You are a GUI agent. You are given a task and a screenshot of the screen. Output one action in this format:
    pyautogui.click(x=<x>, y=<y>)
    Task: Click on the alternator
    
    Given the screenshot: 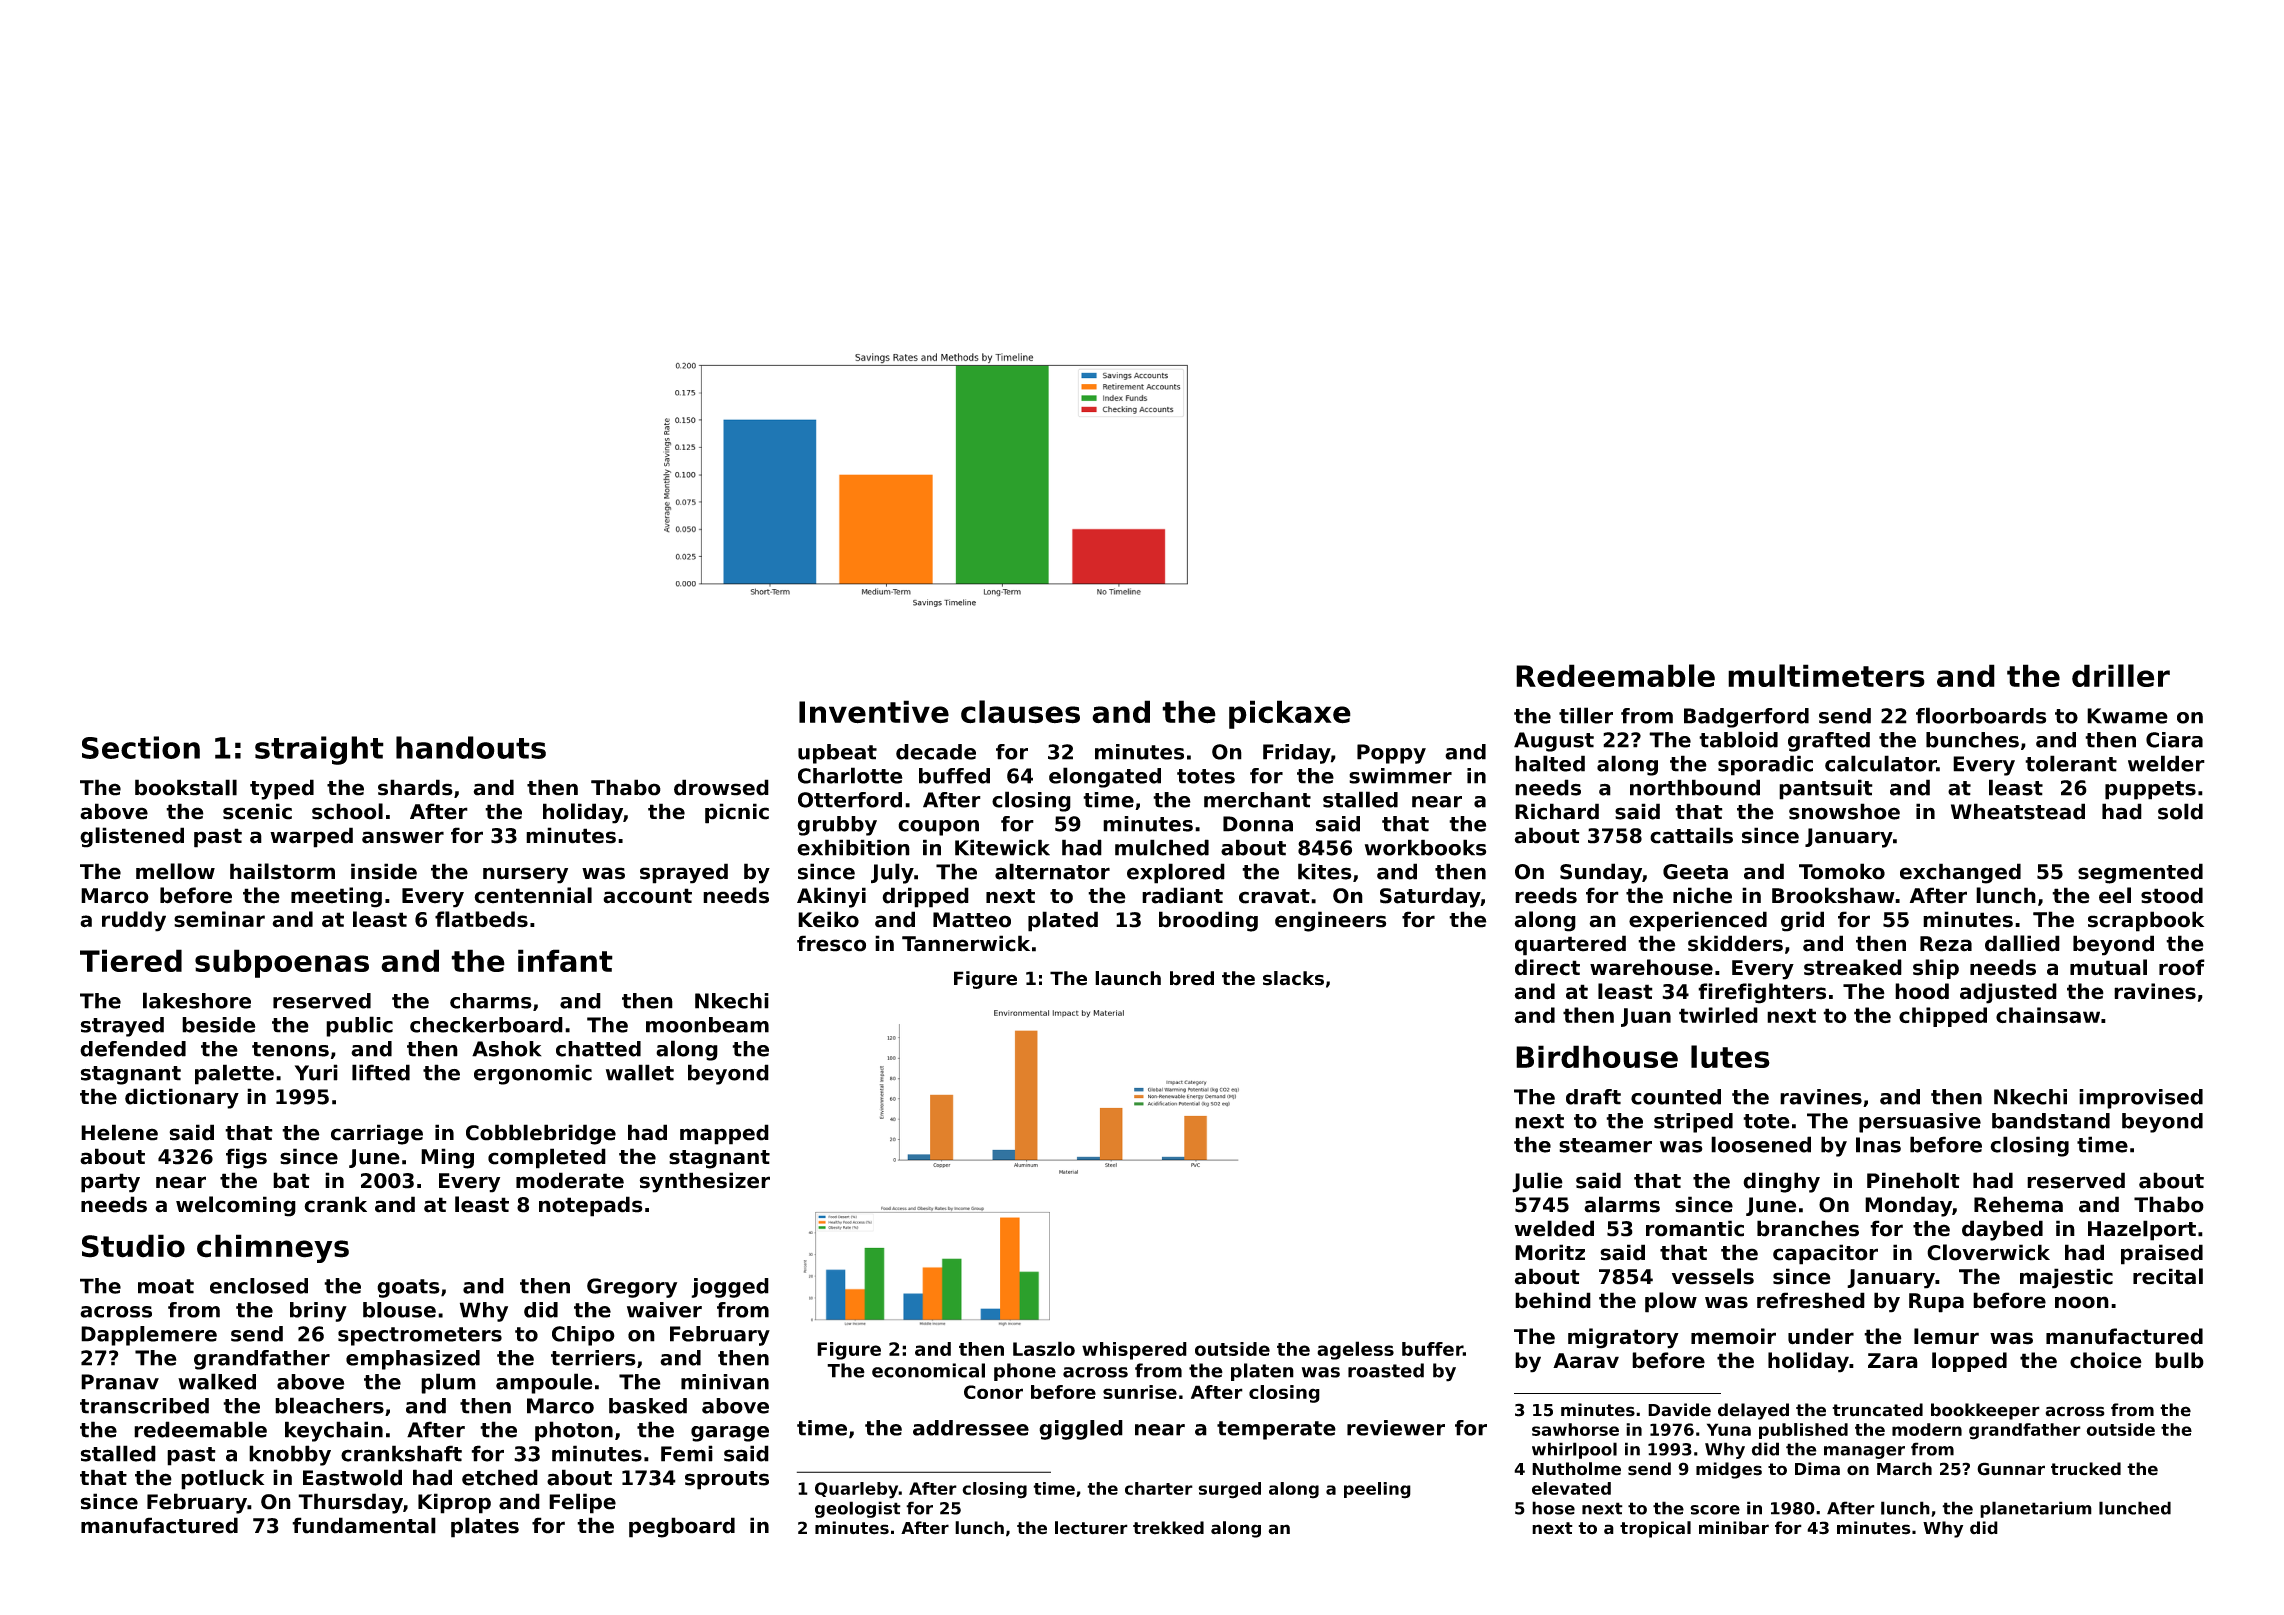 What is the action you would take?
    pyautogui.click(x=1052, y=871)
